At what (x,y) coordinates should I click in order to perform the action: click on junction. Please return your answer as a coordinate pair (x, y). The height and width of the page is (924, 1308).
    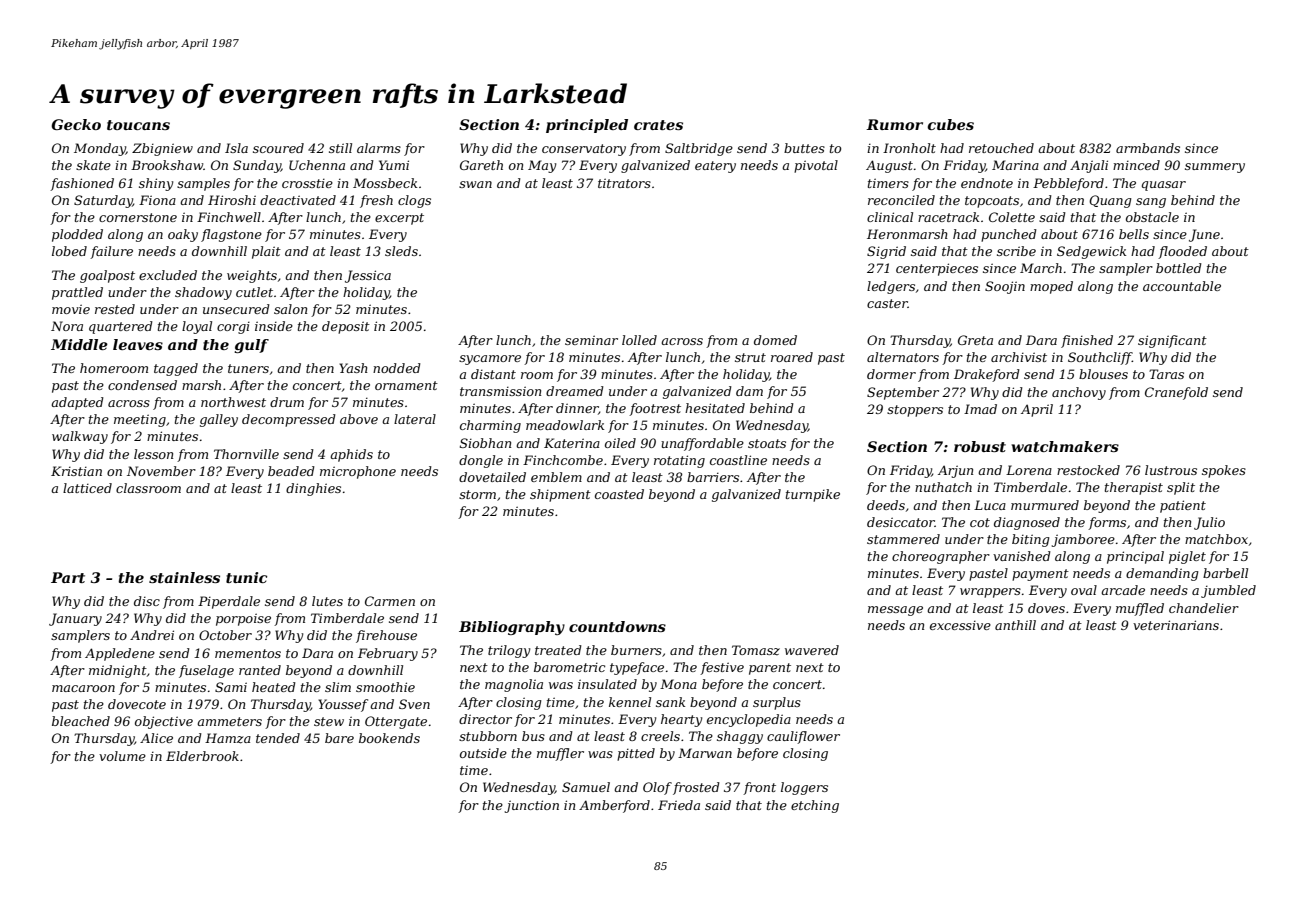
    Looking at the image, I should click on (532, 806).
